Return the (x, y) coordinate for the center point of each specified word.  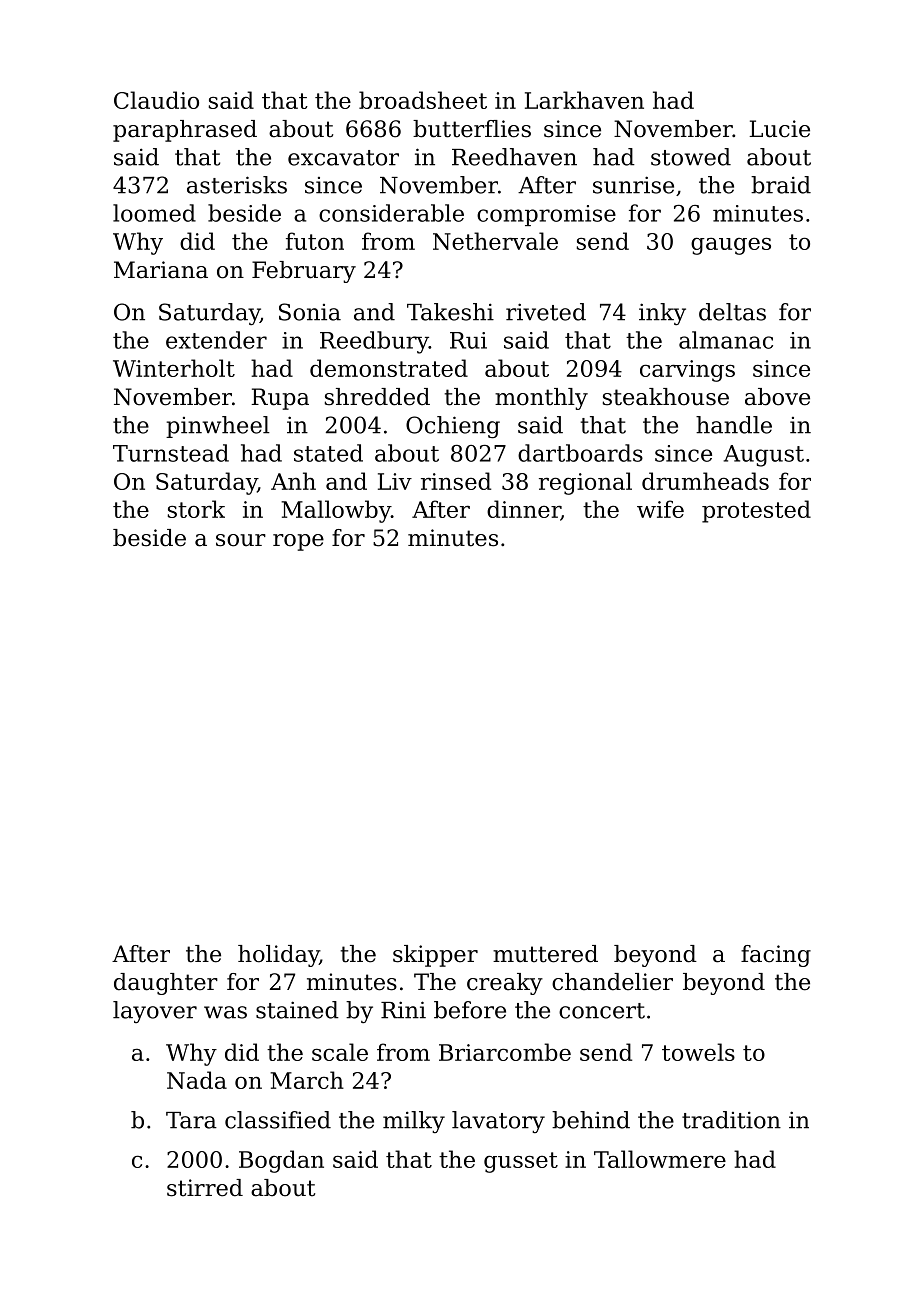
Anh (293, 481)
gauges (731, 246)
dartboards (580, 453)
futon (315, 241)
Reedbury (374, 342)
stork (196, 509)
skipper (435, 956)
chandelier (612, 982)
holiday (278, 956)
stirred (205, 1188)
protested (756, 511)
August (763, 456)
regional (585, 483)
